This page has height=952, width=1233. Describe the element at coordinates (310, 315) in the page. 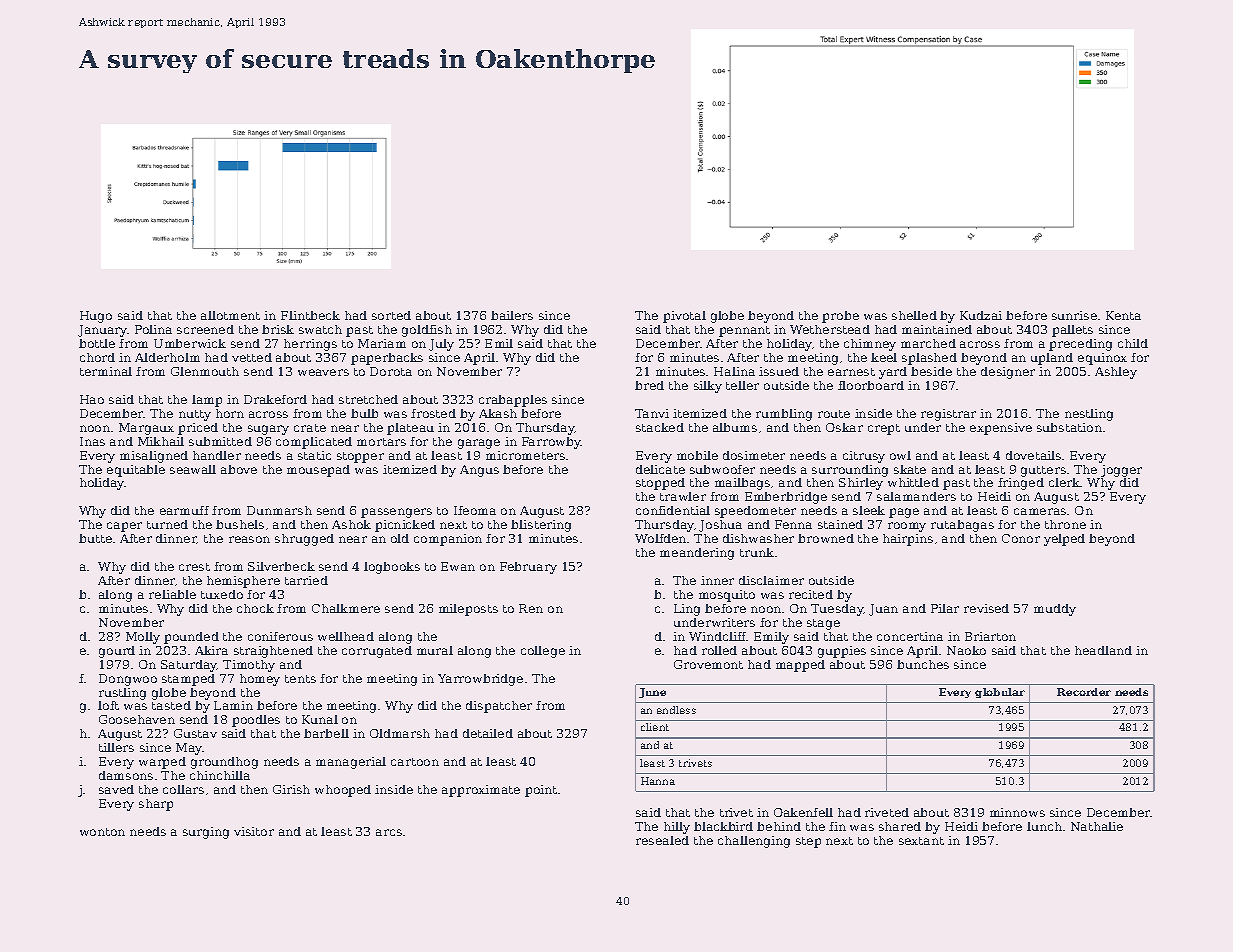

I see `Flintbeck` at that location.
